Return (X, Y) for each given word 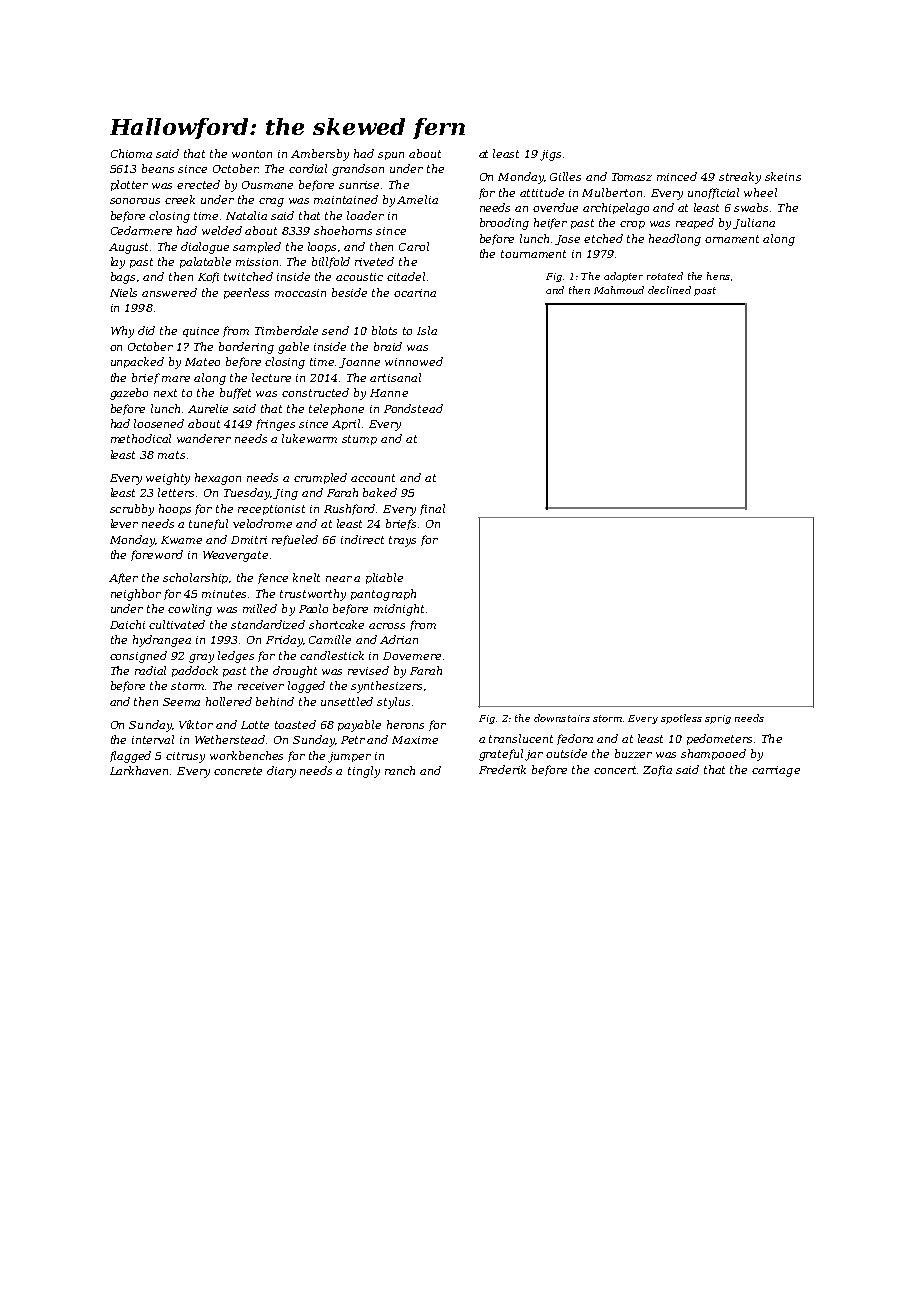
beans (158, 168)
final (432, 509)
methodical (141, 438)
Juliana (754, 223)
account (373, 478)
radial (150, 670)
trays (402, 541)
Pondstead (413, 408)
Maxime (415, 740)
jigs (550, 155)
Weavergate (235, 556)
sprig (718, 719)
